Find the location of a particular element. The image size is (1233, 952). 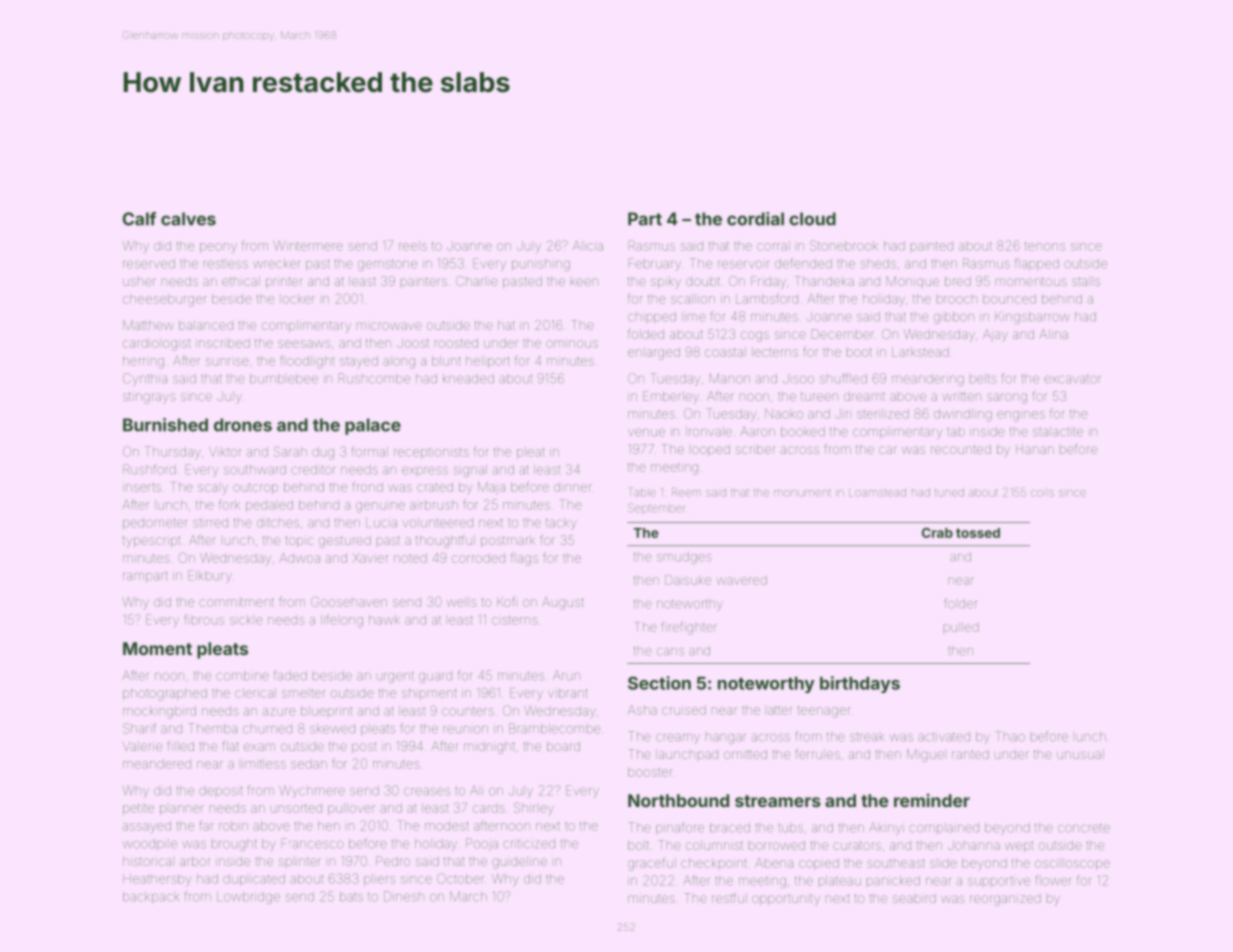

ferrules is located at coordinates (817, 753).
